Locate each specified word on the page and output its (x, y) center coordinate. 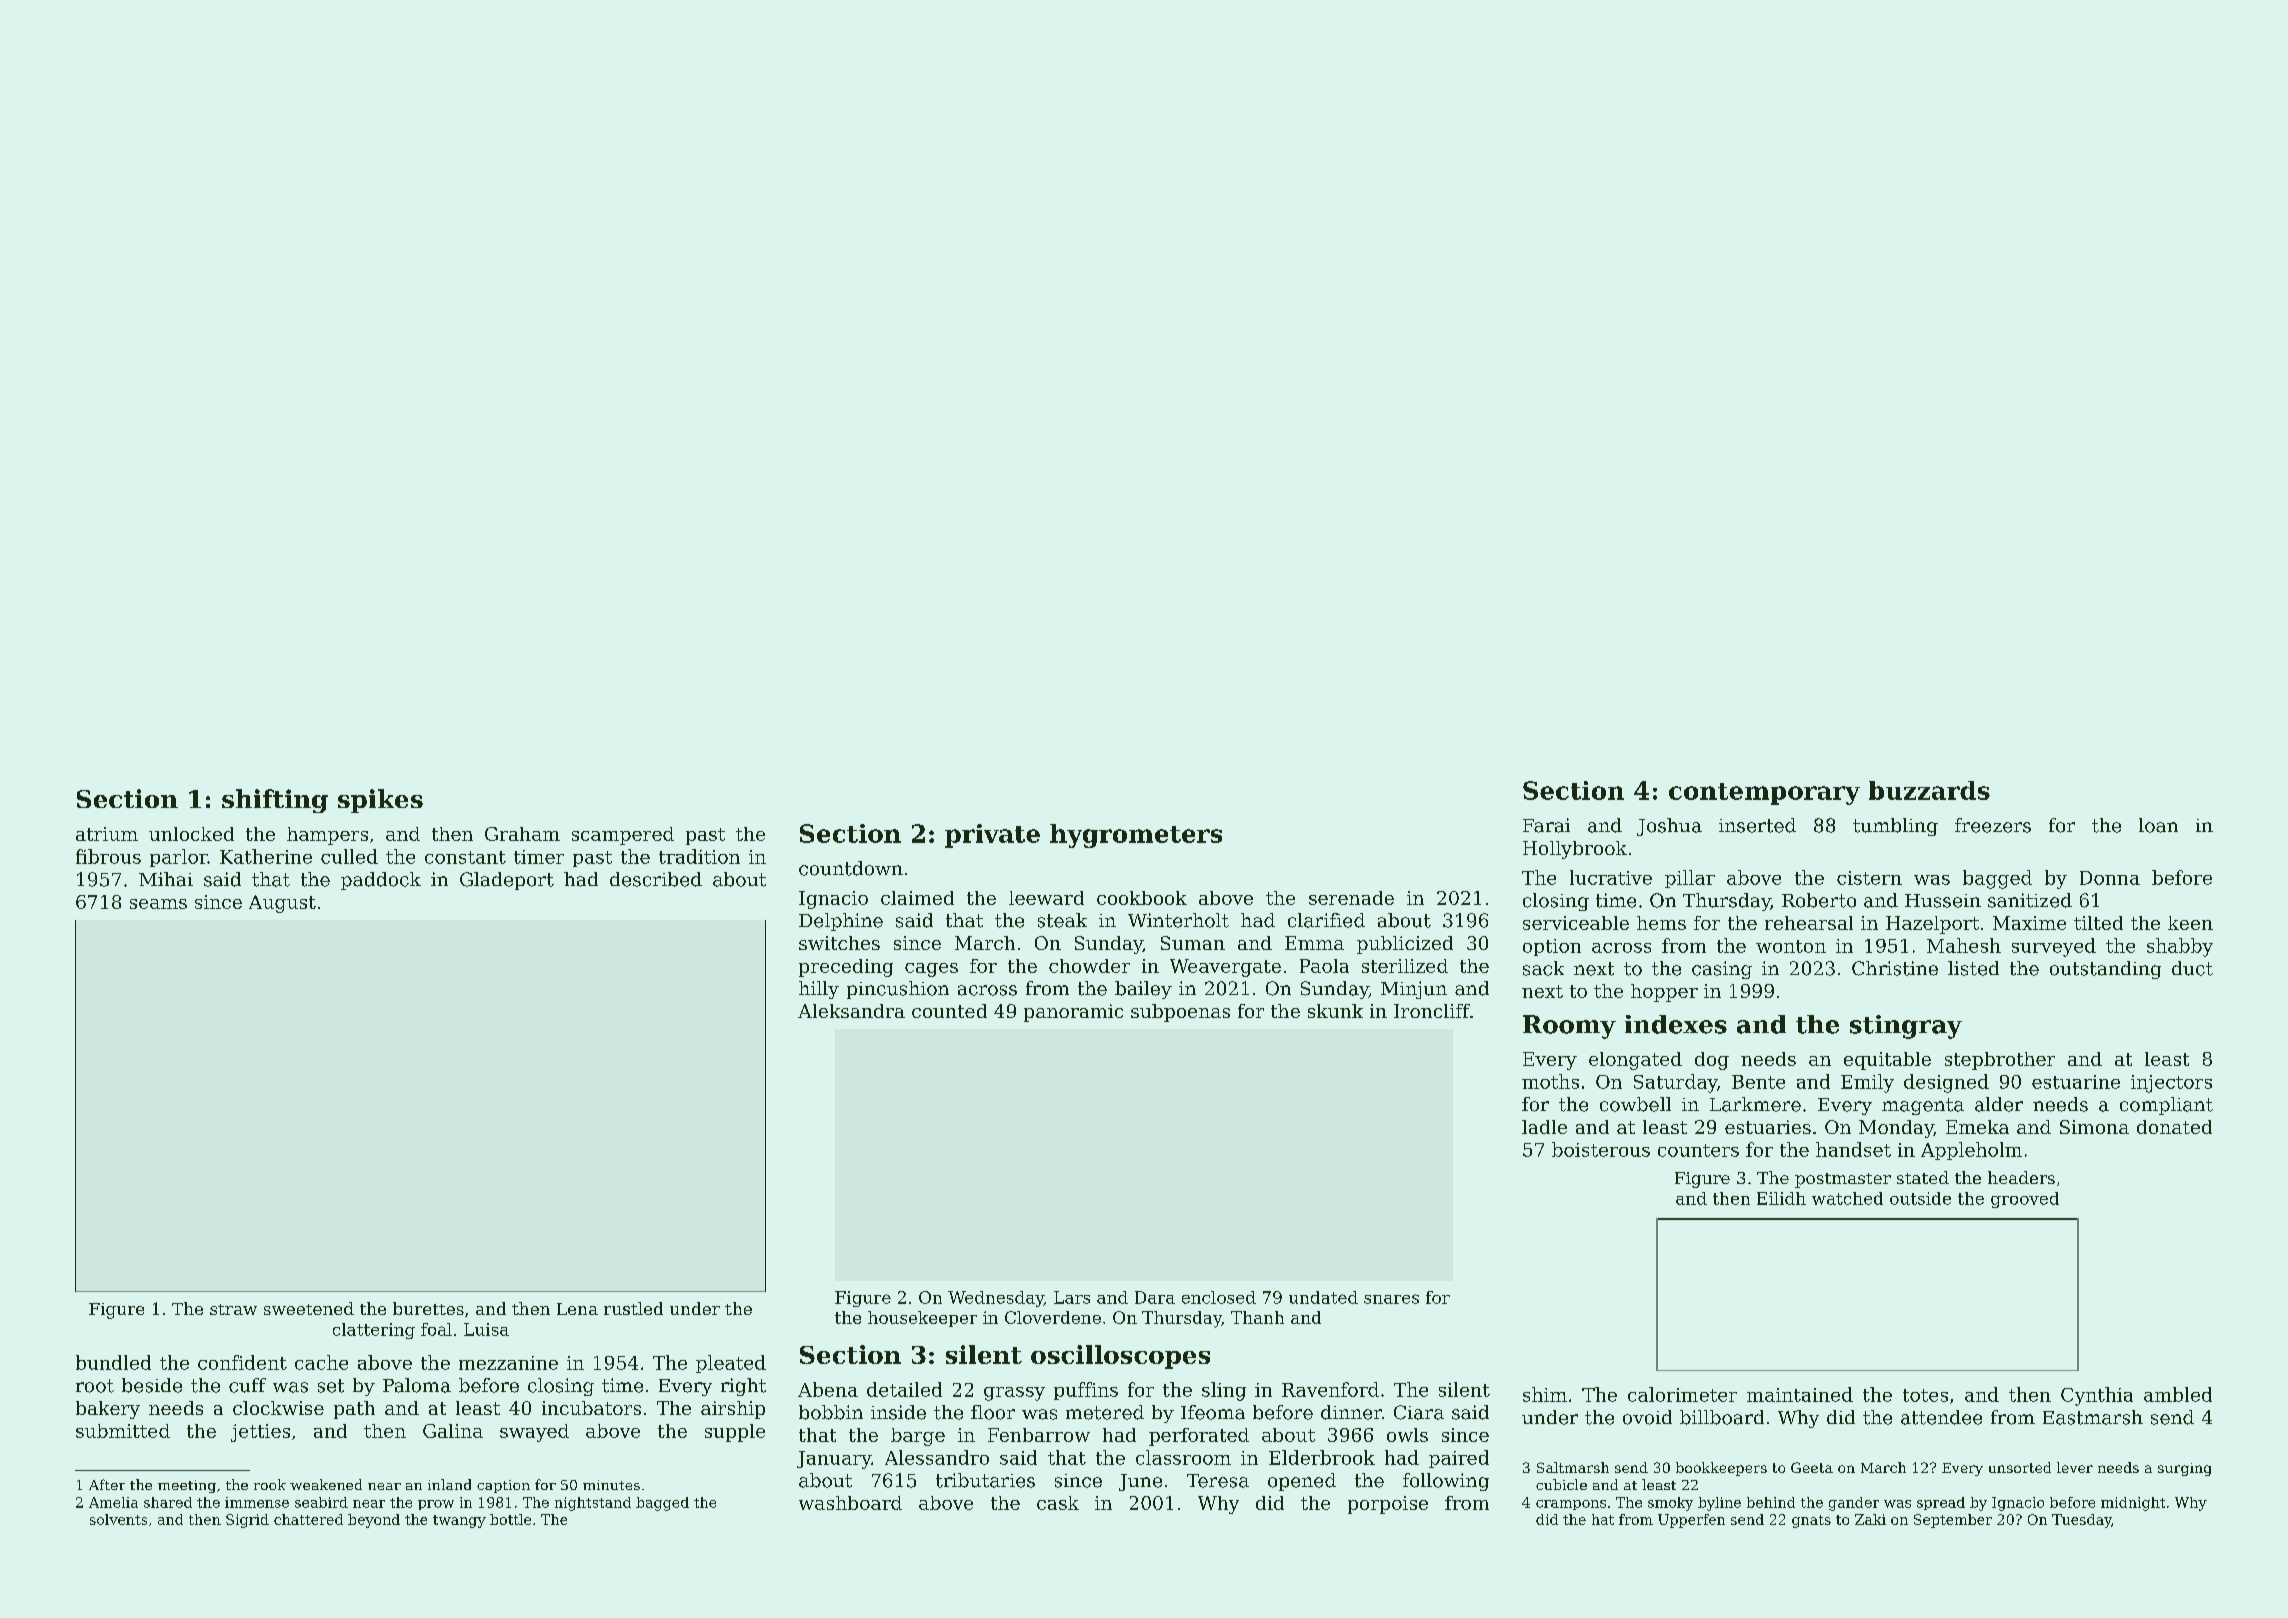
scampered (623, 836)
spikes (380, 801)
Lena (577, 1309)
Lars (1072, 1297)
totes (1925, 1395)
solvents (118, 1519)
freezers (1993, 825)
